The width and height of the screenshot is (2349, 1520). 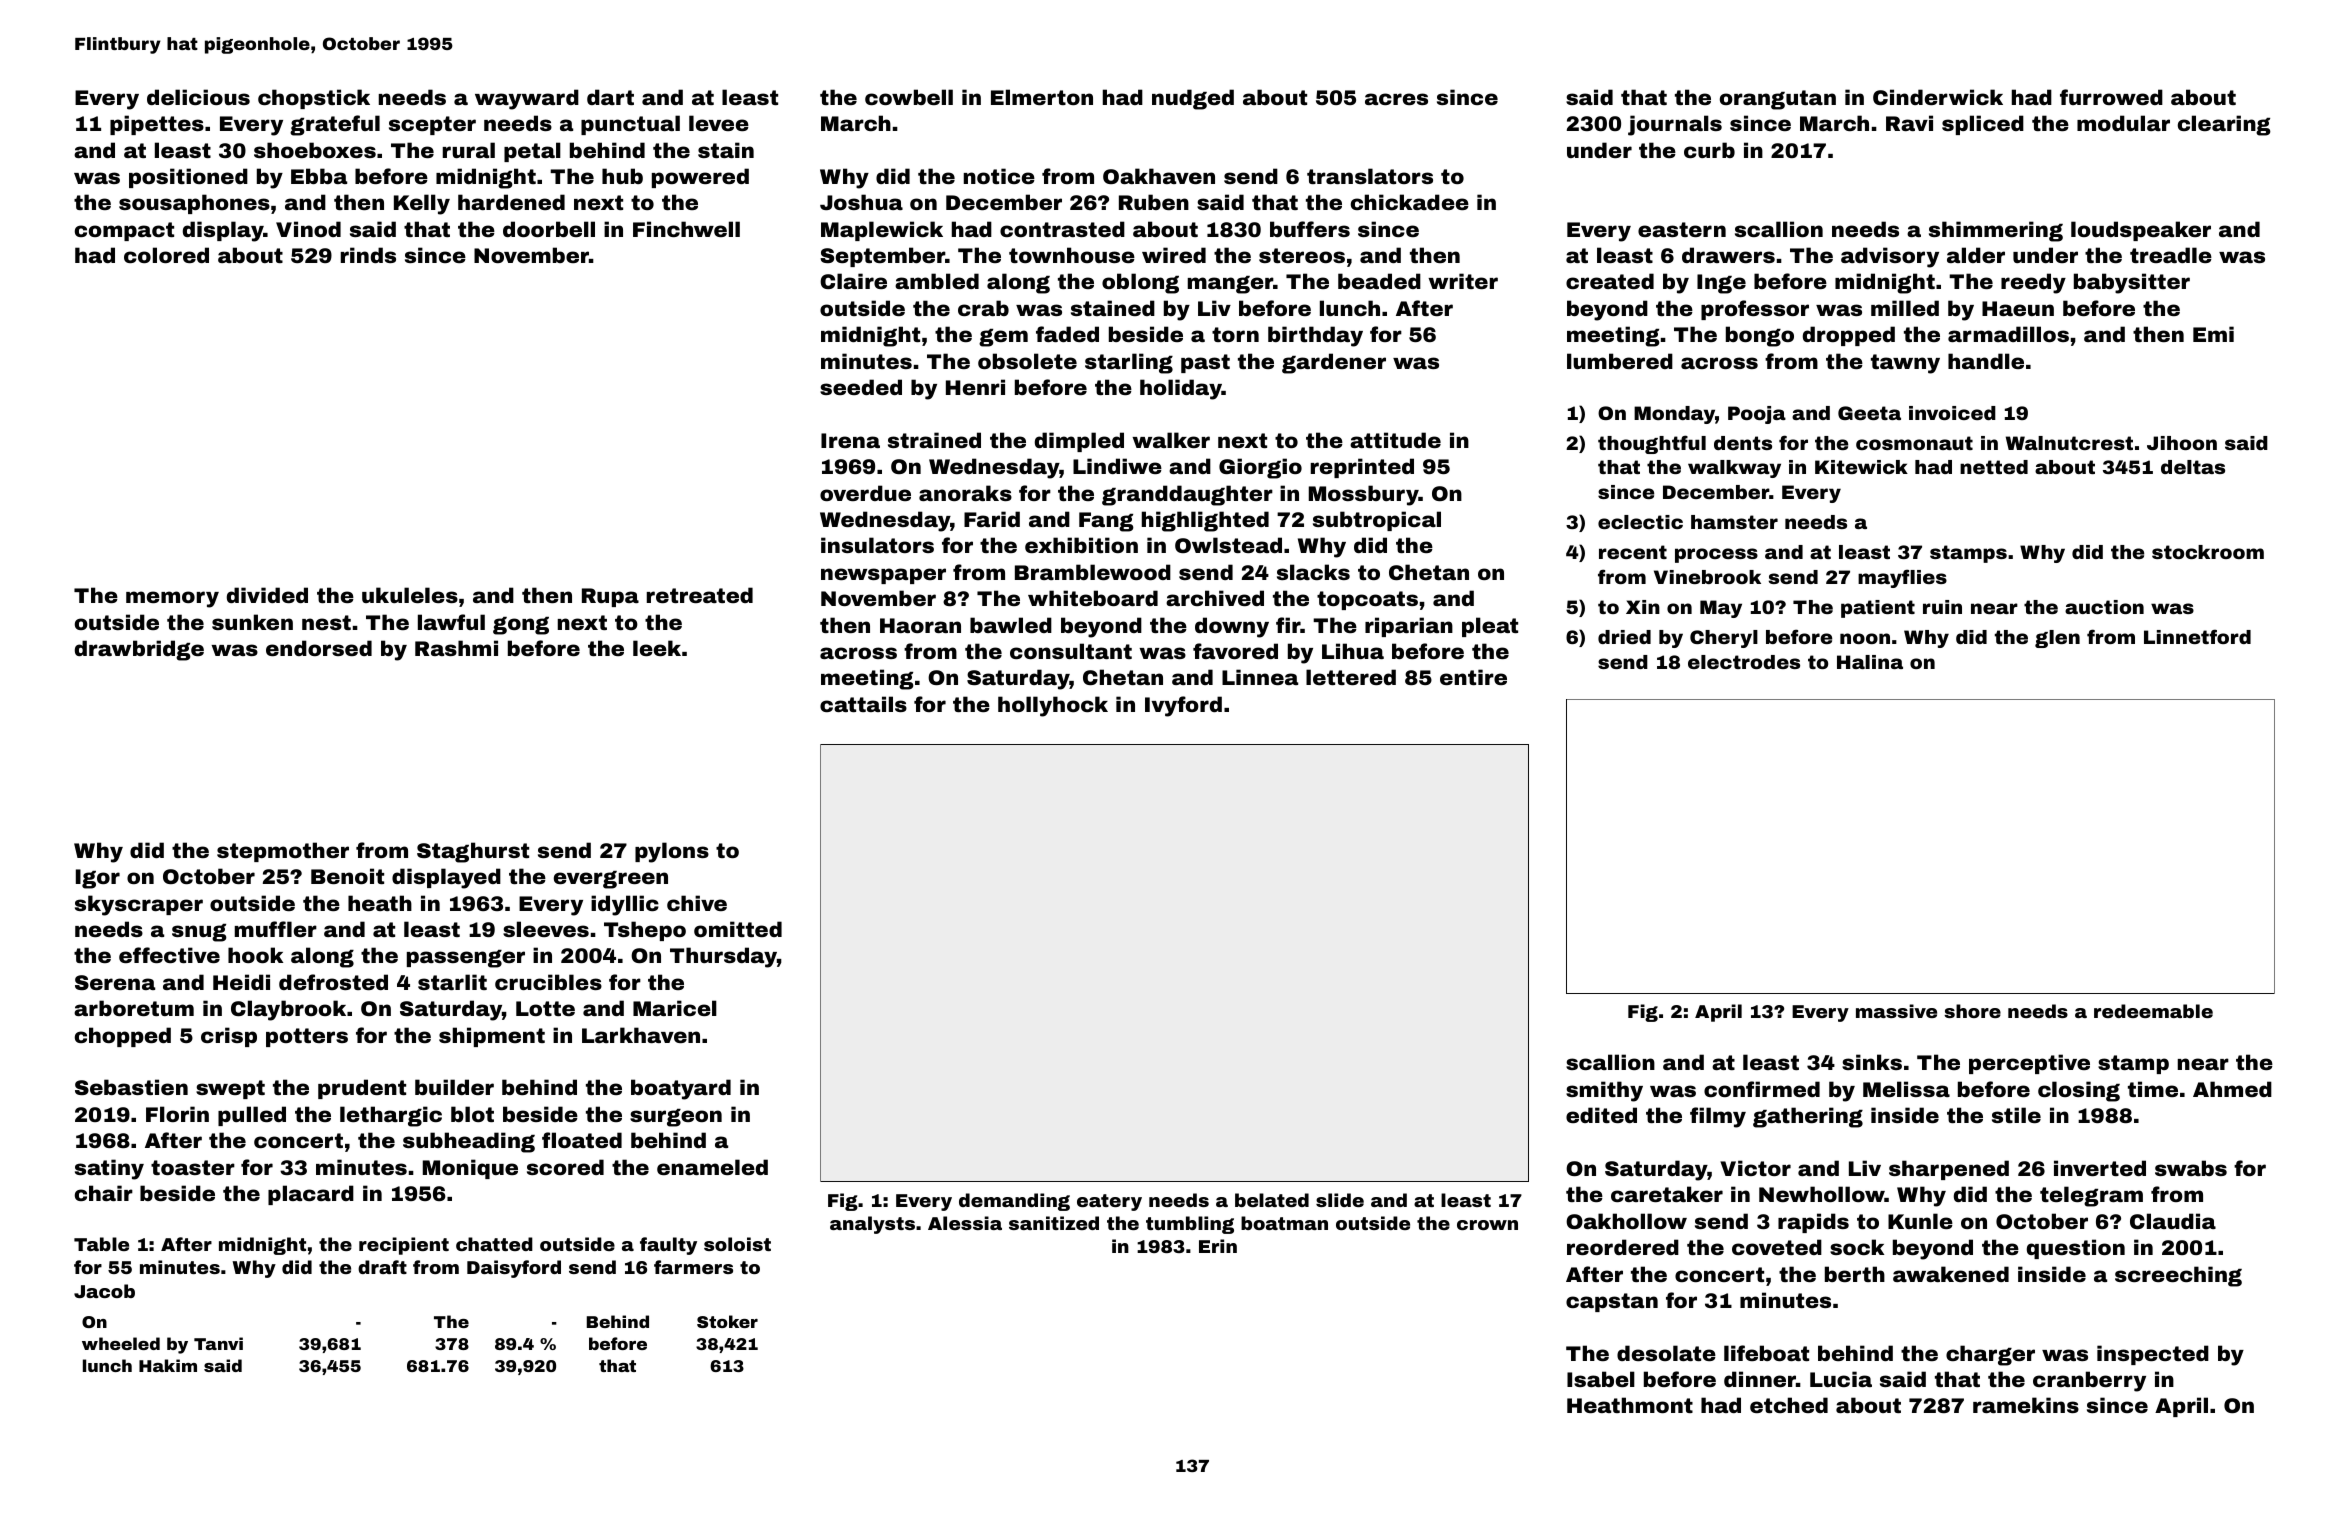 I want to click on notice, so click(x=999, y=176).
